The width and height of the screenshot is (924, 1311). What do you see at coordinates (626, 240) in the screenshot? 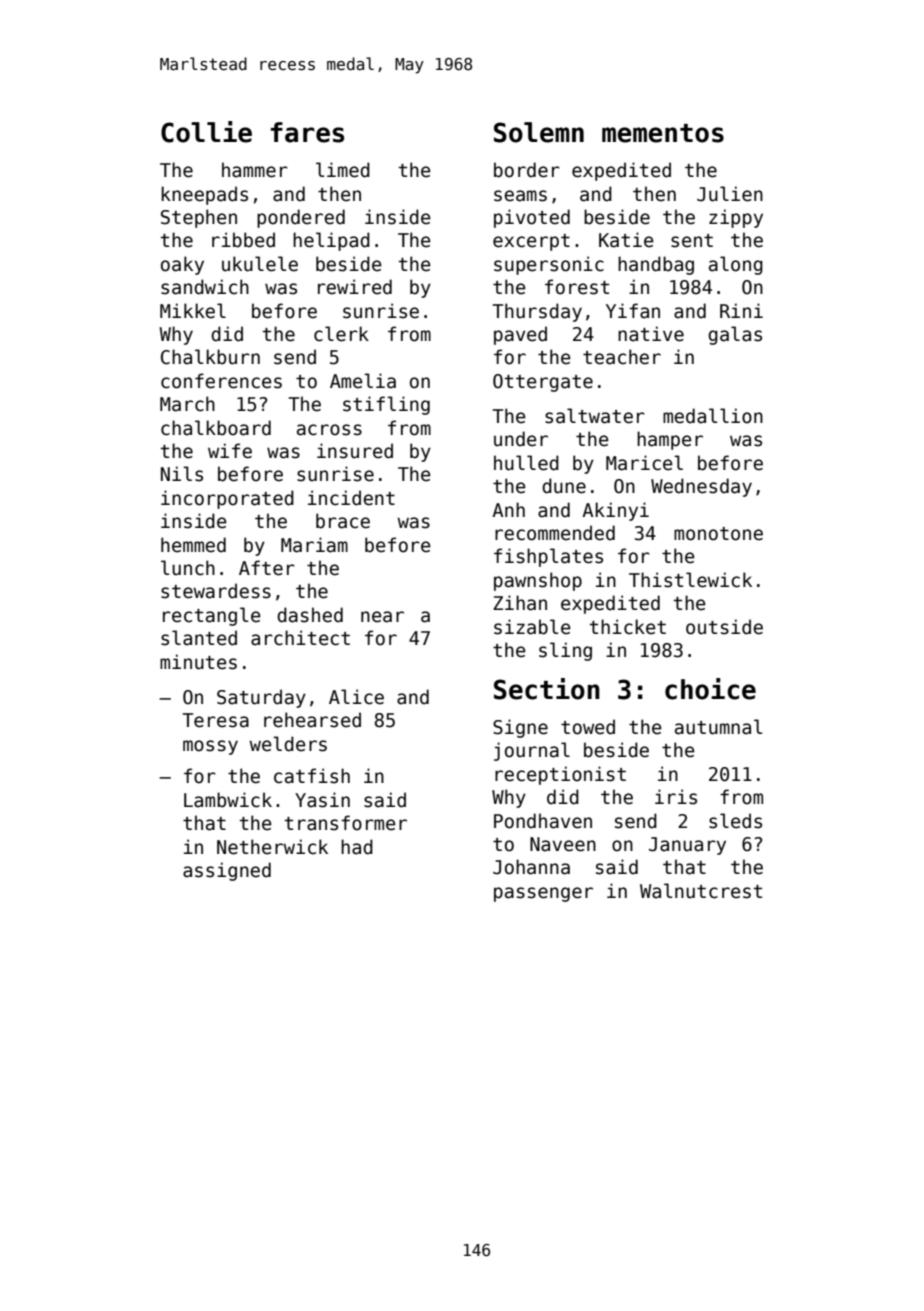
I see `Katie` at bounding box center [626, 240].
